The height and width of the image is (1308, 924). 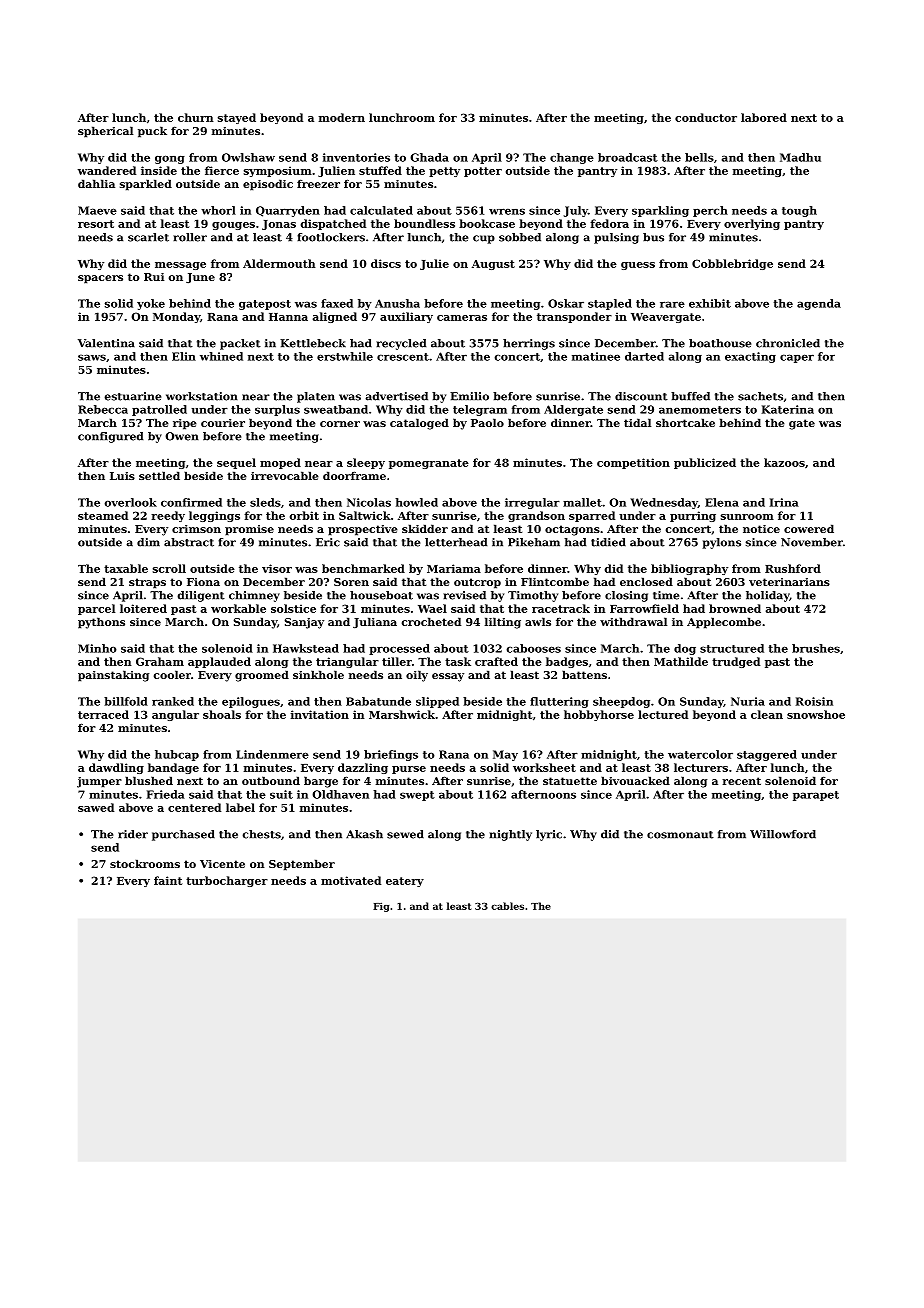 I want to click on eatery, so click(x=405, y=882).
